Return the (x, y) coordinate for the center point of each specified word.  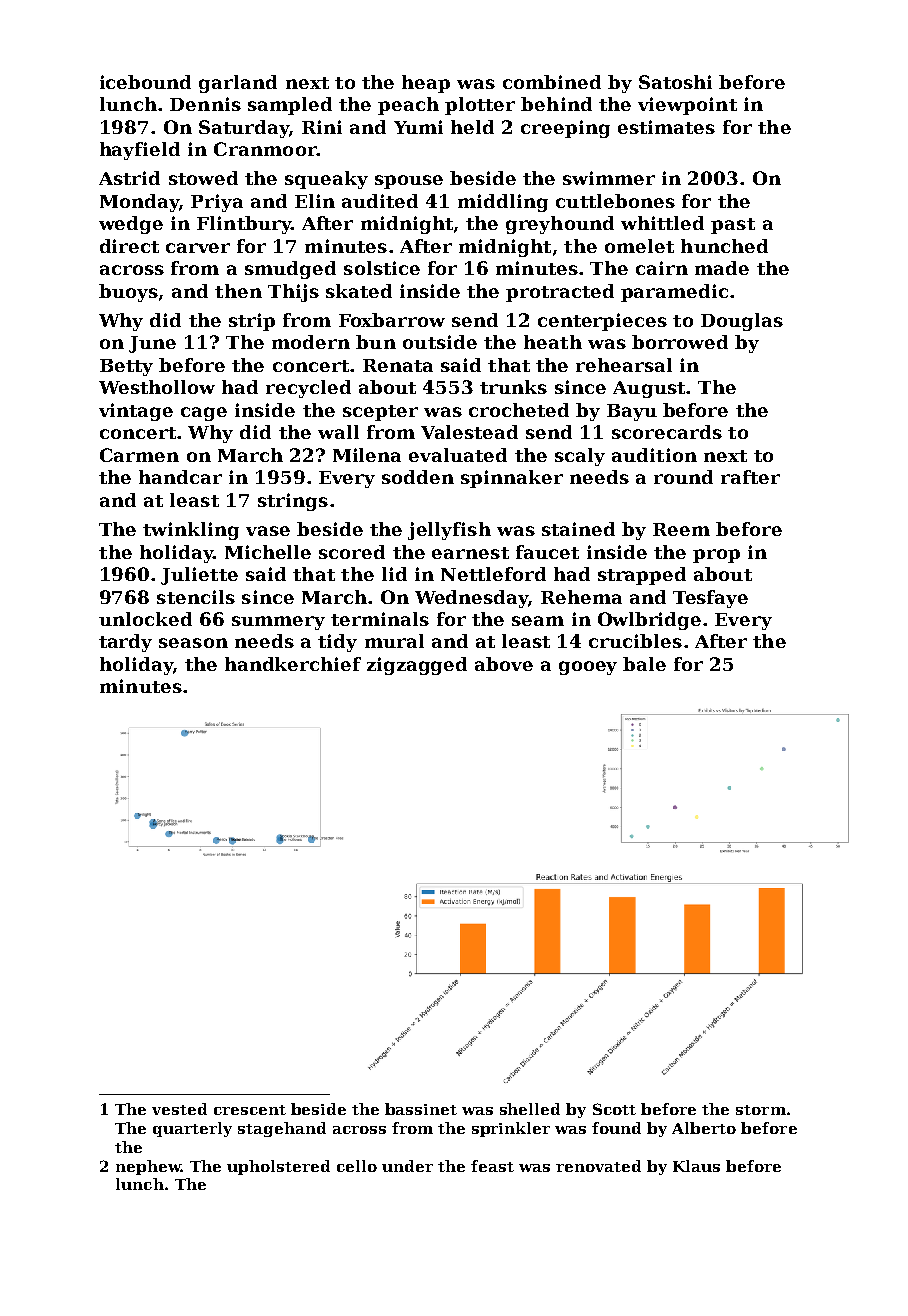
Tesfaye (710, 599)
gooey (588, 668)
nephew (148, 1167)
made (722, 268)
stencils (196, 597)
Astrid (129, 178)
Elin (315, 201)
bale (644, 664)
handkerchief (293, 664)
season (193, 643)
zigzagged (417, 666)
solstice (382, 268)
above (504, 664)
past (733, 226)
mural (394, 641)
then (238, 291)
